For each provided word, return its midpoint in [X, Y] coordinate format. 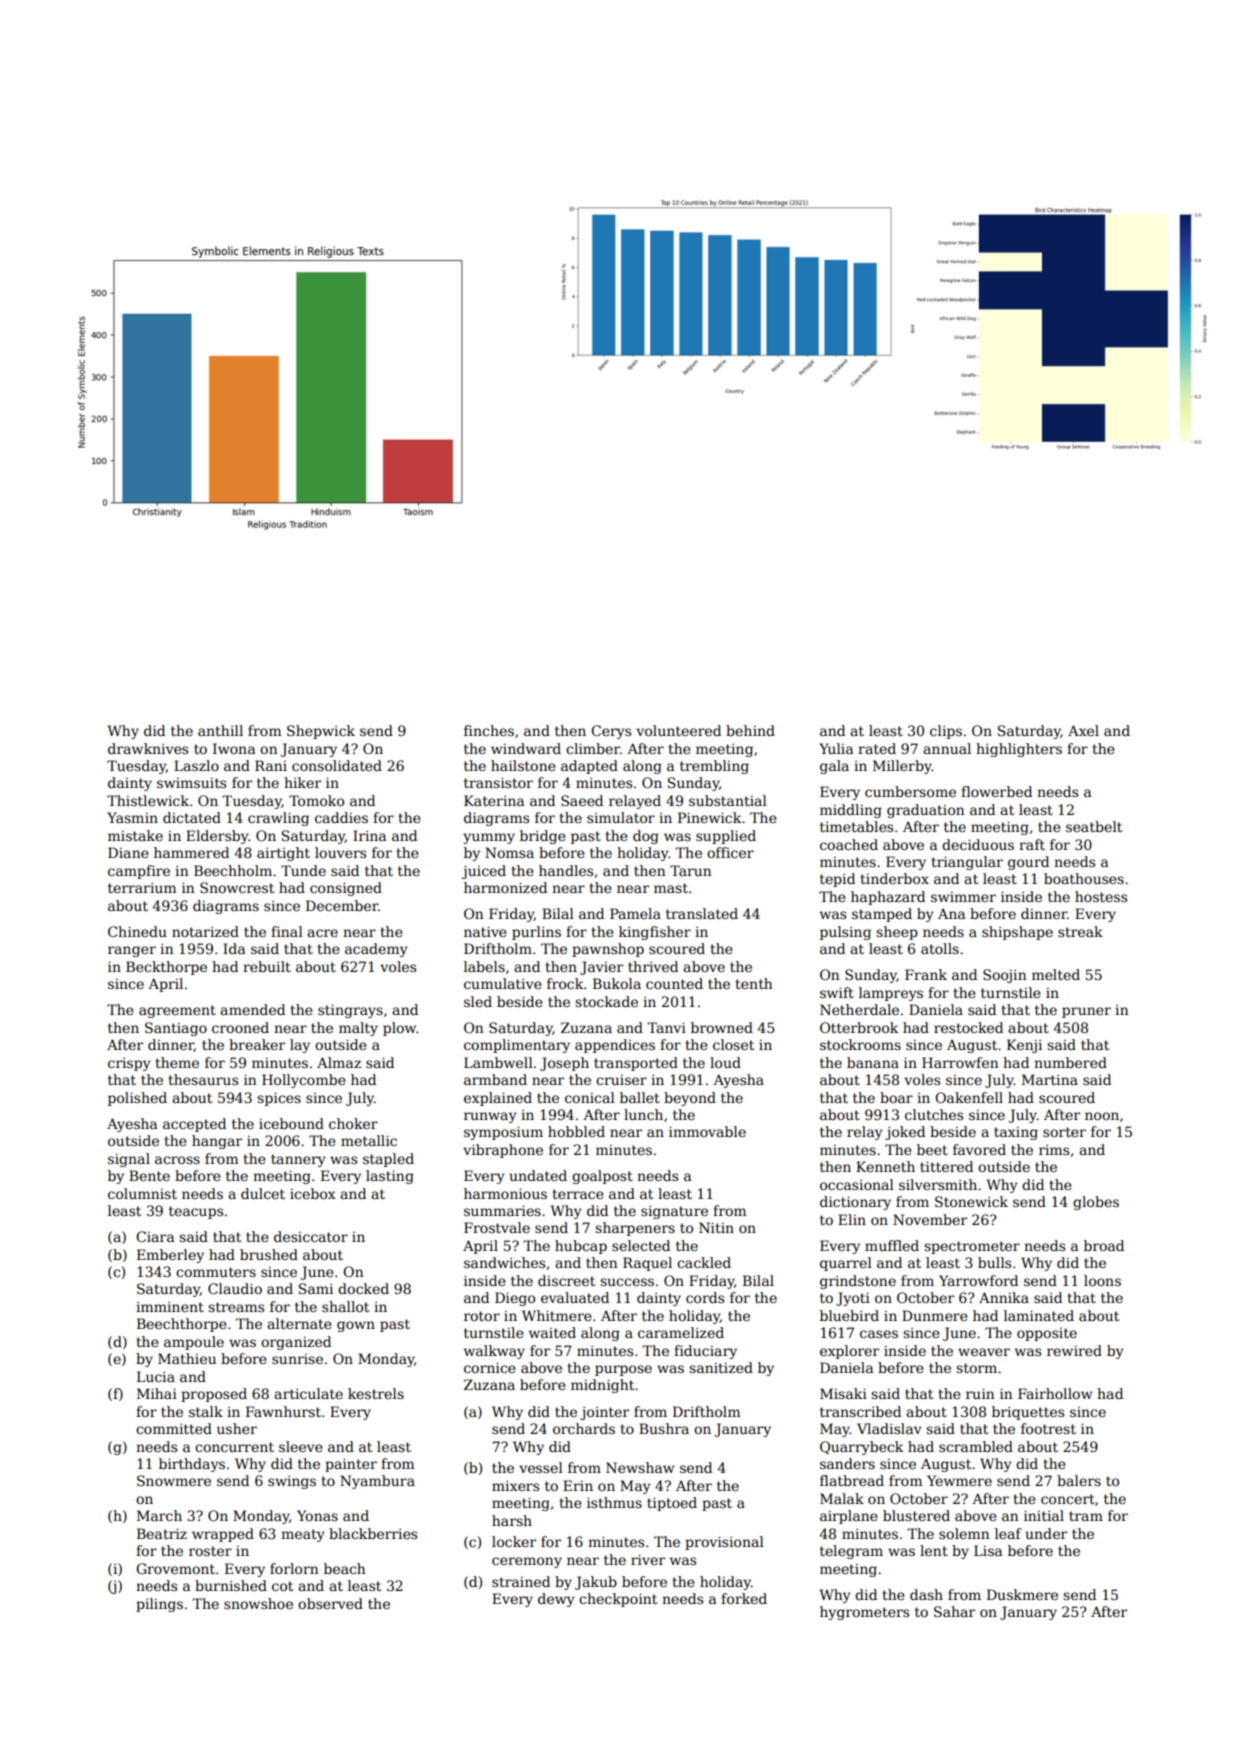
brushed [269, 1254]
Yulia [836, 748]
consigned [346, 889]
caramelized [681, 1332]
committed [174, 1428]
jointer [604, 1413]
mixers [515, 1486]
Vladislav [889, 1428]
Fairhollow [1055, 1393]
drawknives [148, 748]
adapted [589, 767]
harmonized [505, 887]
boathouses [1084, 878]
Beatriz [162, 1533]
